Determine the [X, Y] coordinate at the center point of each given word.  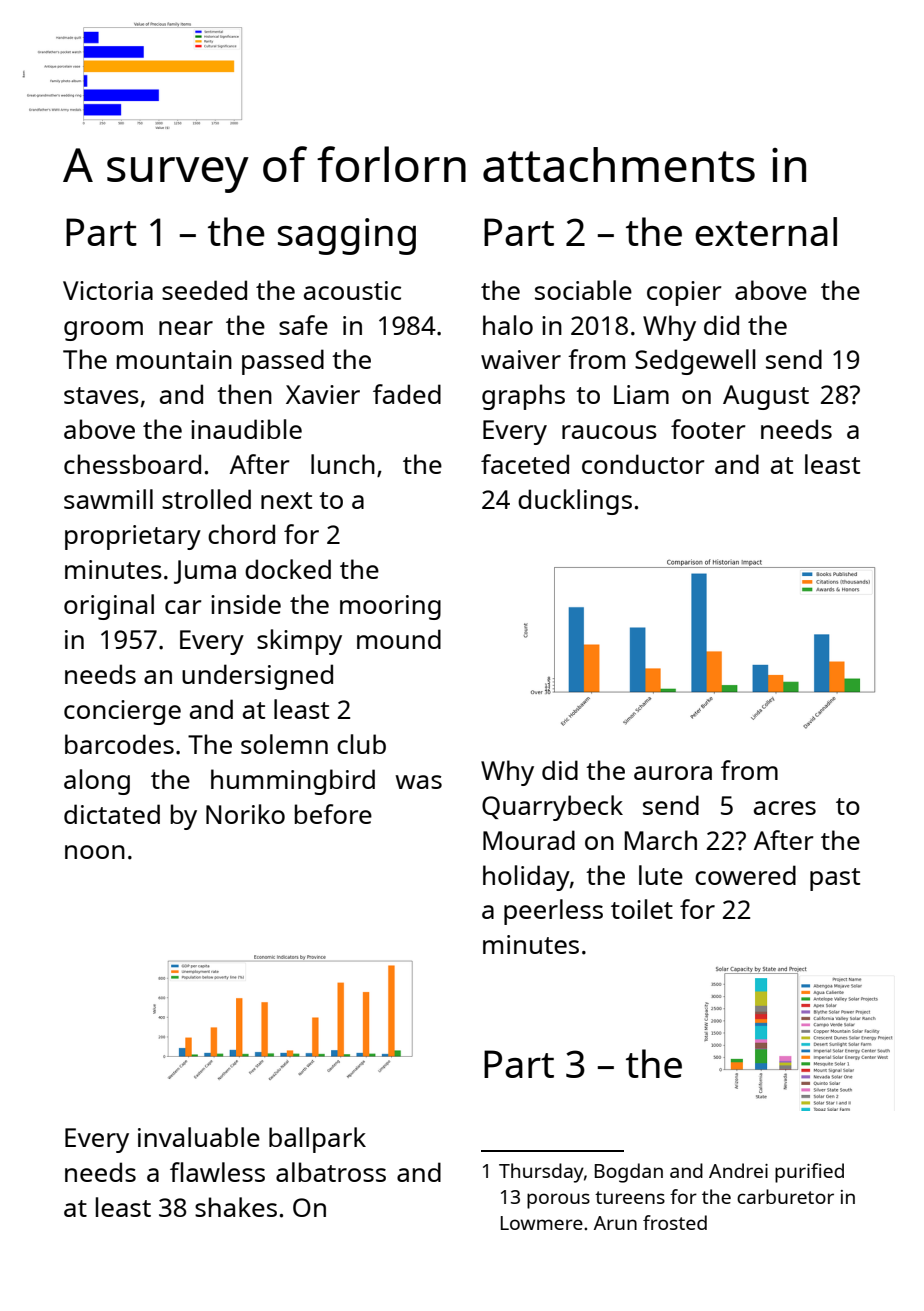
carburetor [785, 1196]
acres [785, 808]
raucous [609, 432]
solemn [284, 744]
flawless [217, 1172]
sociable [583, 290]
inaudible [246, 429]
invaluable [199, 1137]
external [766, 231]
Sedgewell [695, 362]
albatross [331, 1172]
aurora [673, 773]
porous [558, 1201]
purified [809, 1173]
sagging [347, 236]
